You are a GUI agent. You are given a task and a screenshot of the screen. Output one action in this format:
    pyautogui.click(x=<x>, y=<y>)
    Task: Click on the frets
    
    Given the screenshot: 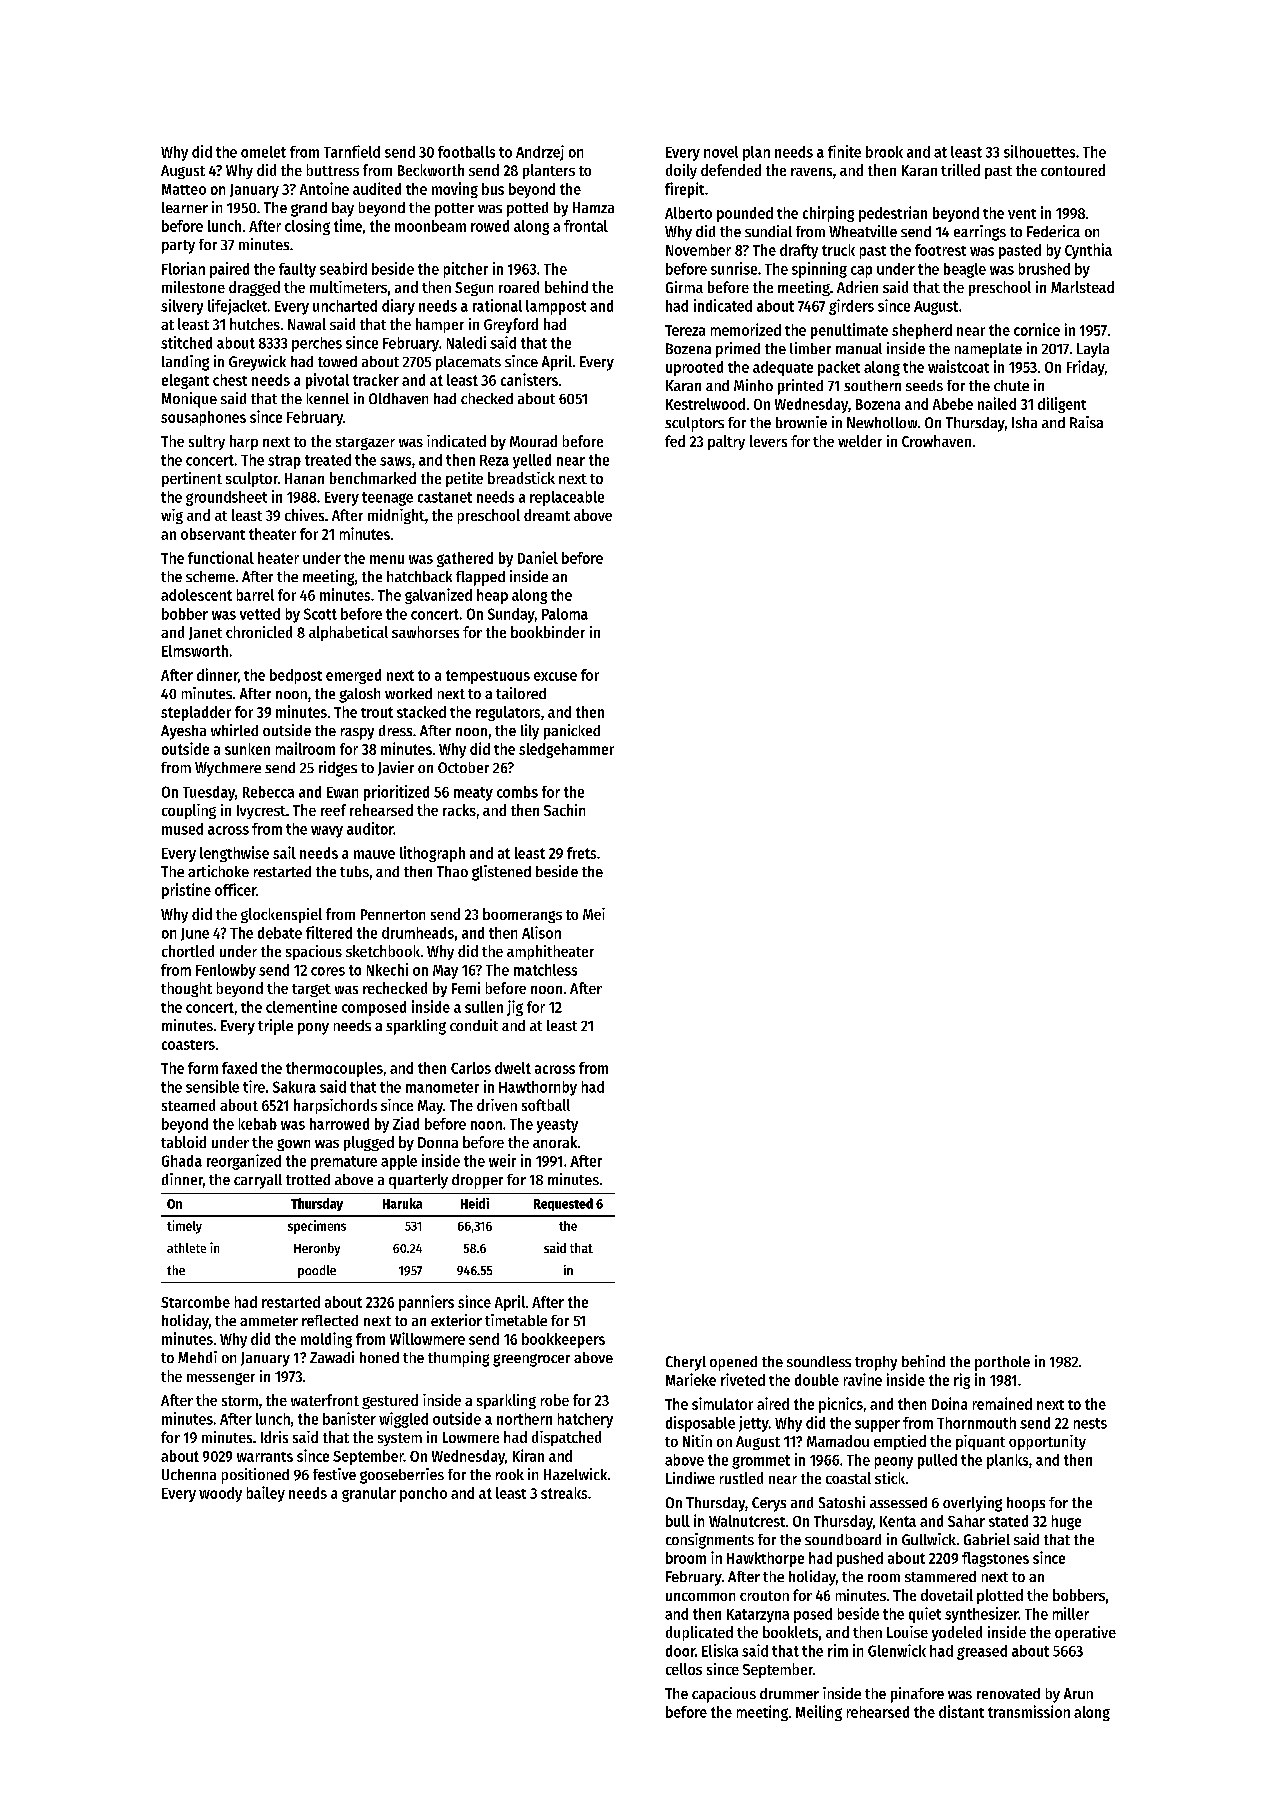 What is the action you would take?
    pyautogui.click(x=581, y=853)
